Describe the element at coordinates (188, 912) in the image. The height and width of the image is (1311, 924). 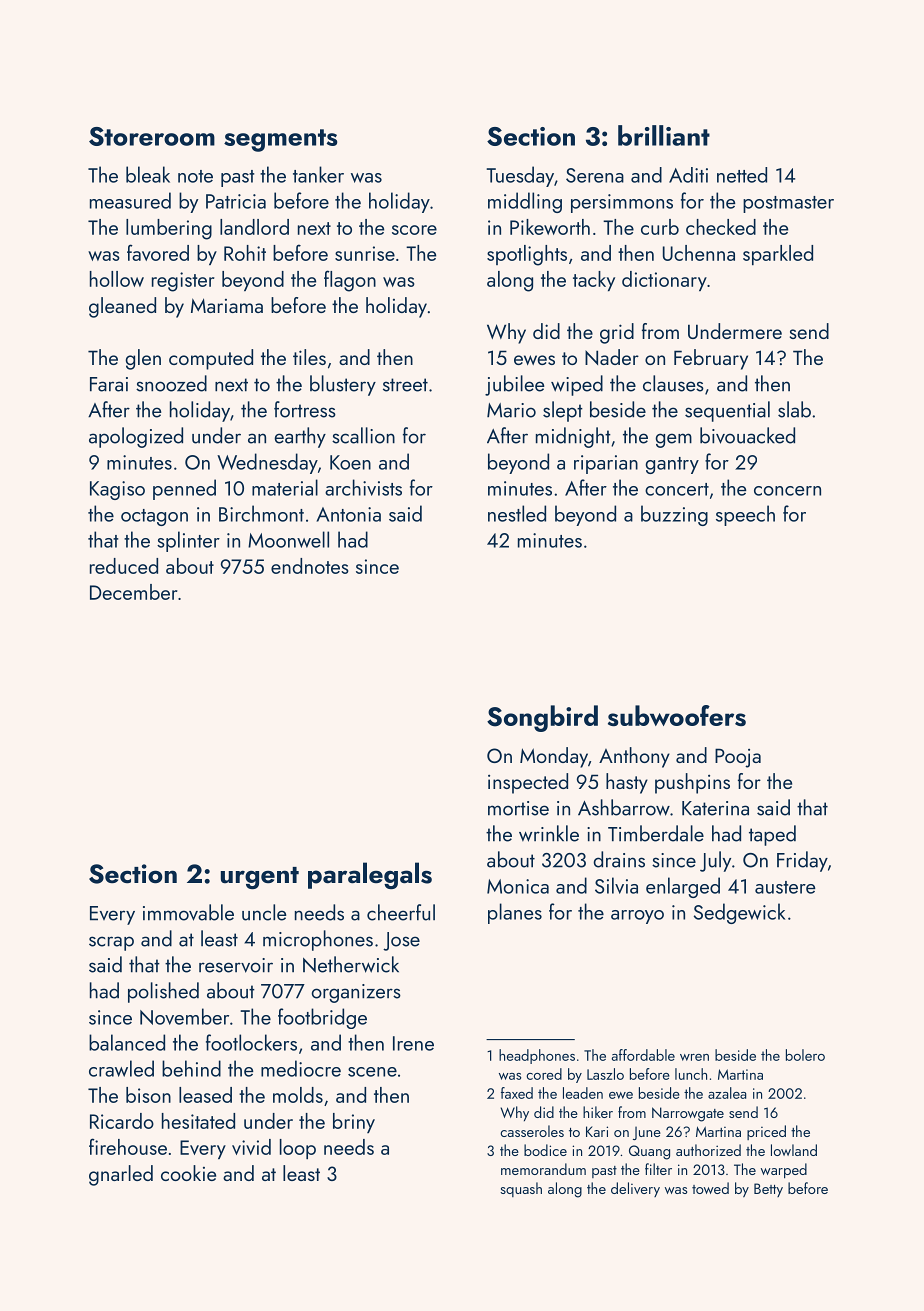
I see `immovable` at that location.
